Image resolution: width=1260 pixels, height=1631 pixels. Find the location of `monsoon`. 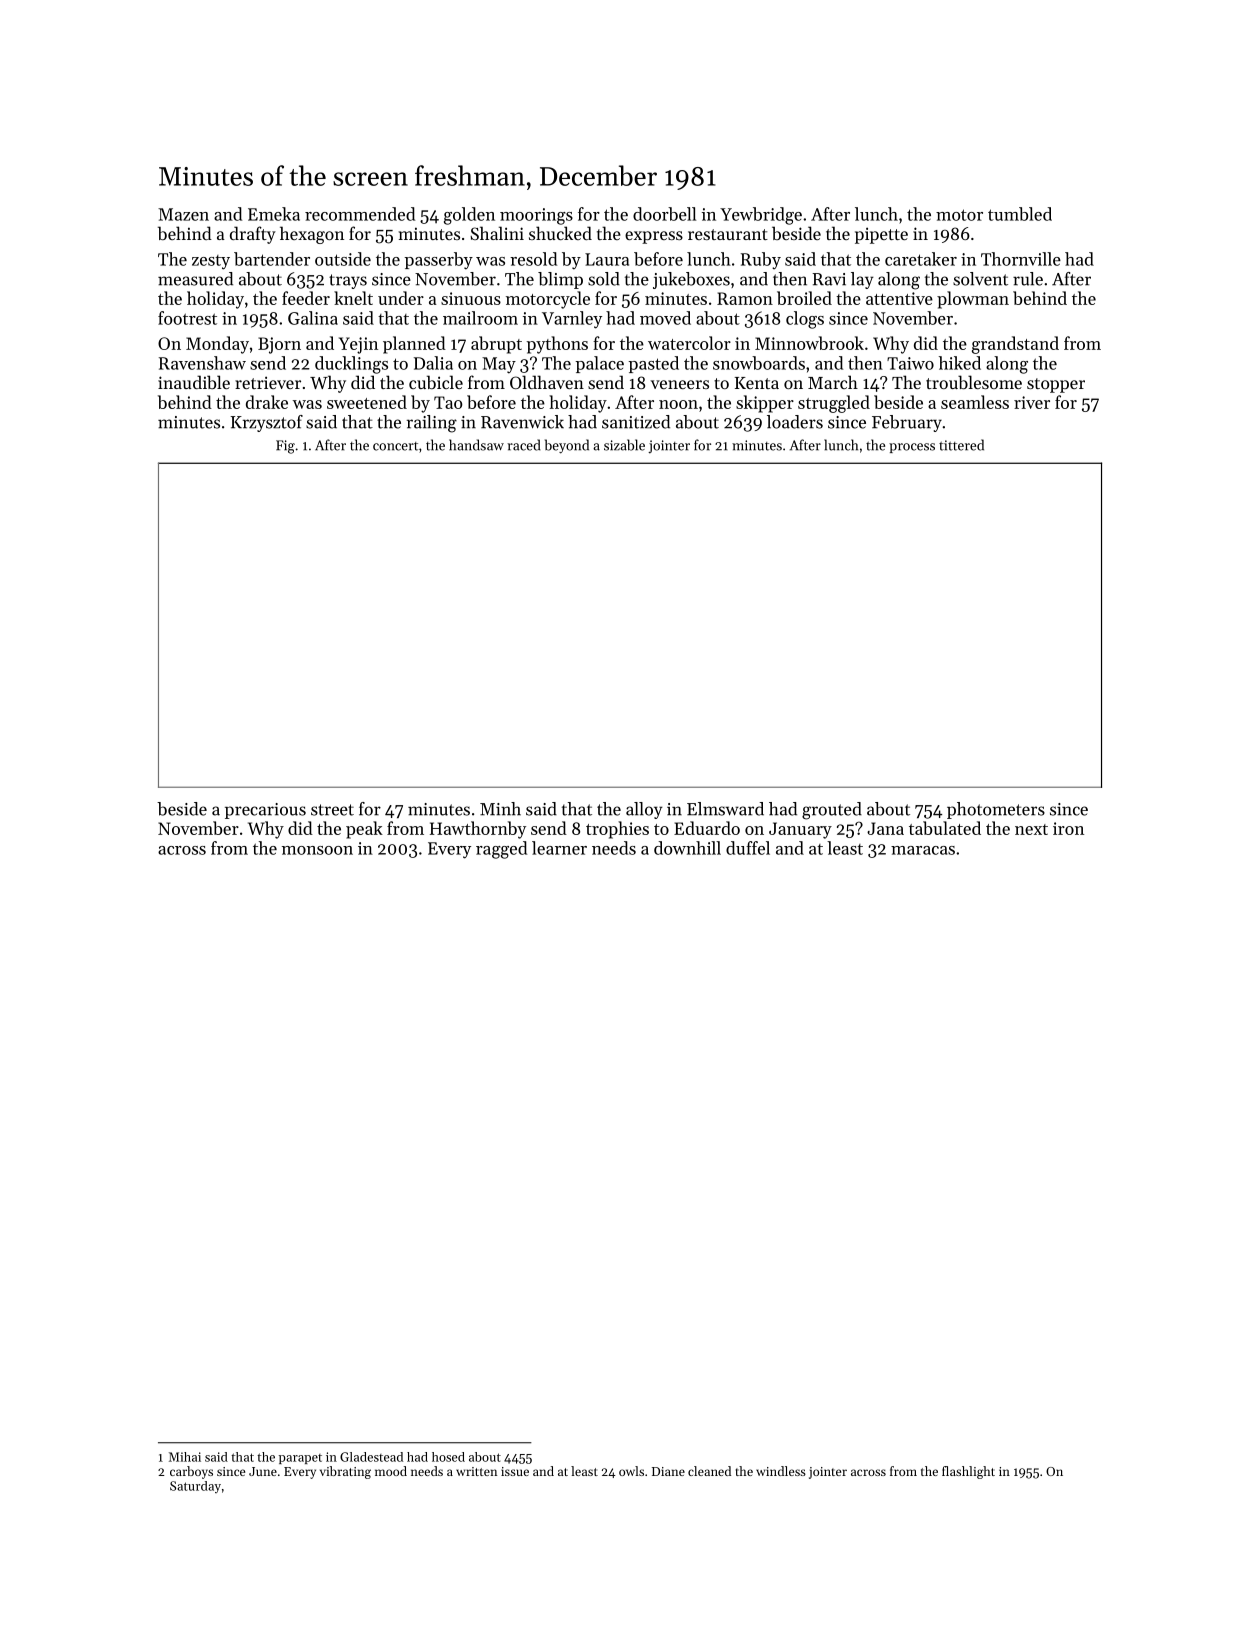

monsoon is located at coordinates (317, 850).
